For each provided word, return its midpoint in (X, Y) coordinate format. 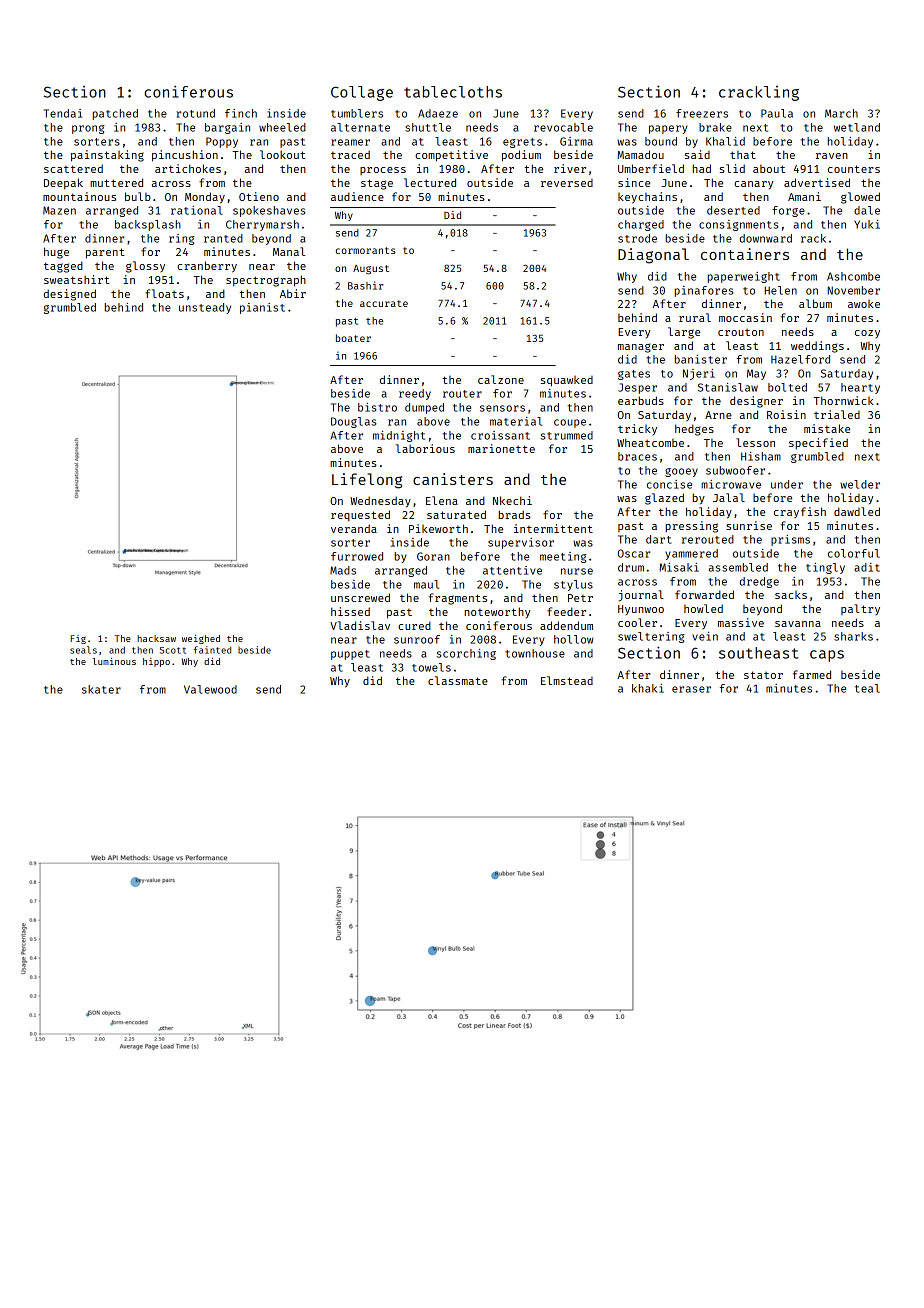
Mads (343, 570)
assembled (738, 567)
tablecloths (453, 92)
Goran (433, 556)
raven (832, 156)
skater (101, 689)
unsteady (205, 308)
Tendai (63, 113)
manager (641, 348)
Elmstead (567, 680)
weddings (817, 347)
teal (867, 688)
